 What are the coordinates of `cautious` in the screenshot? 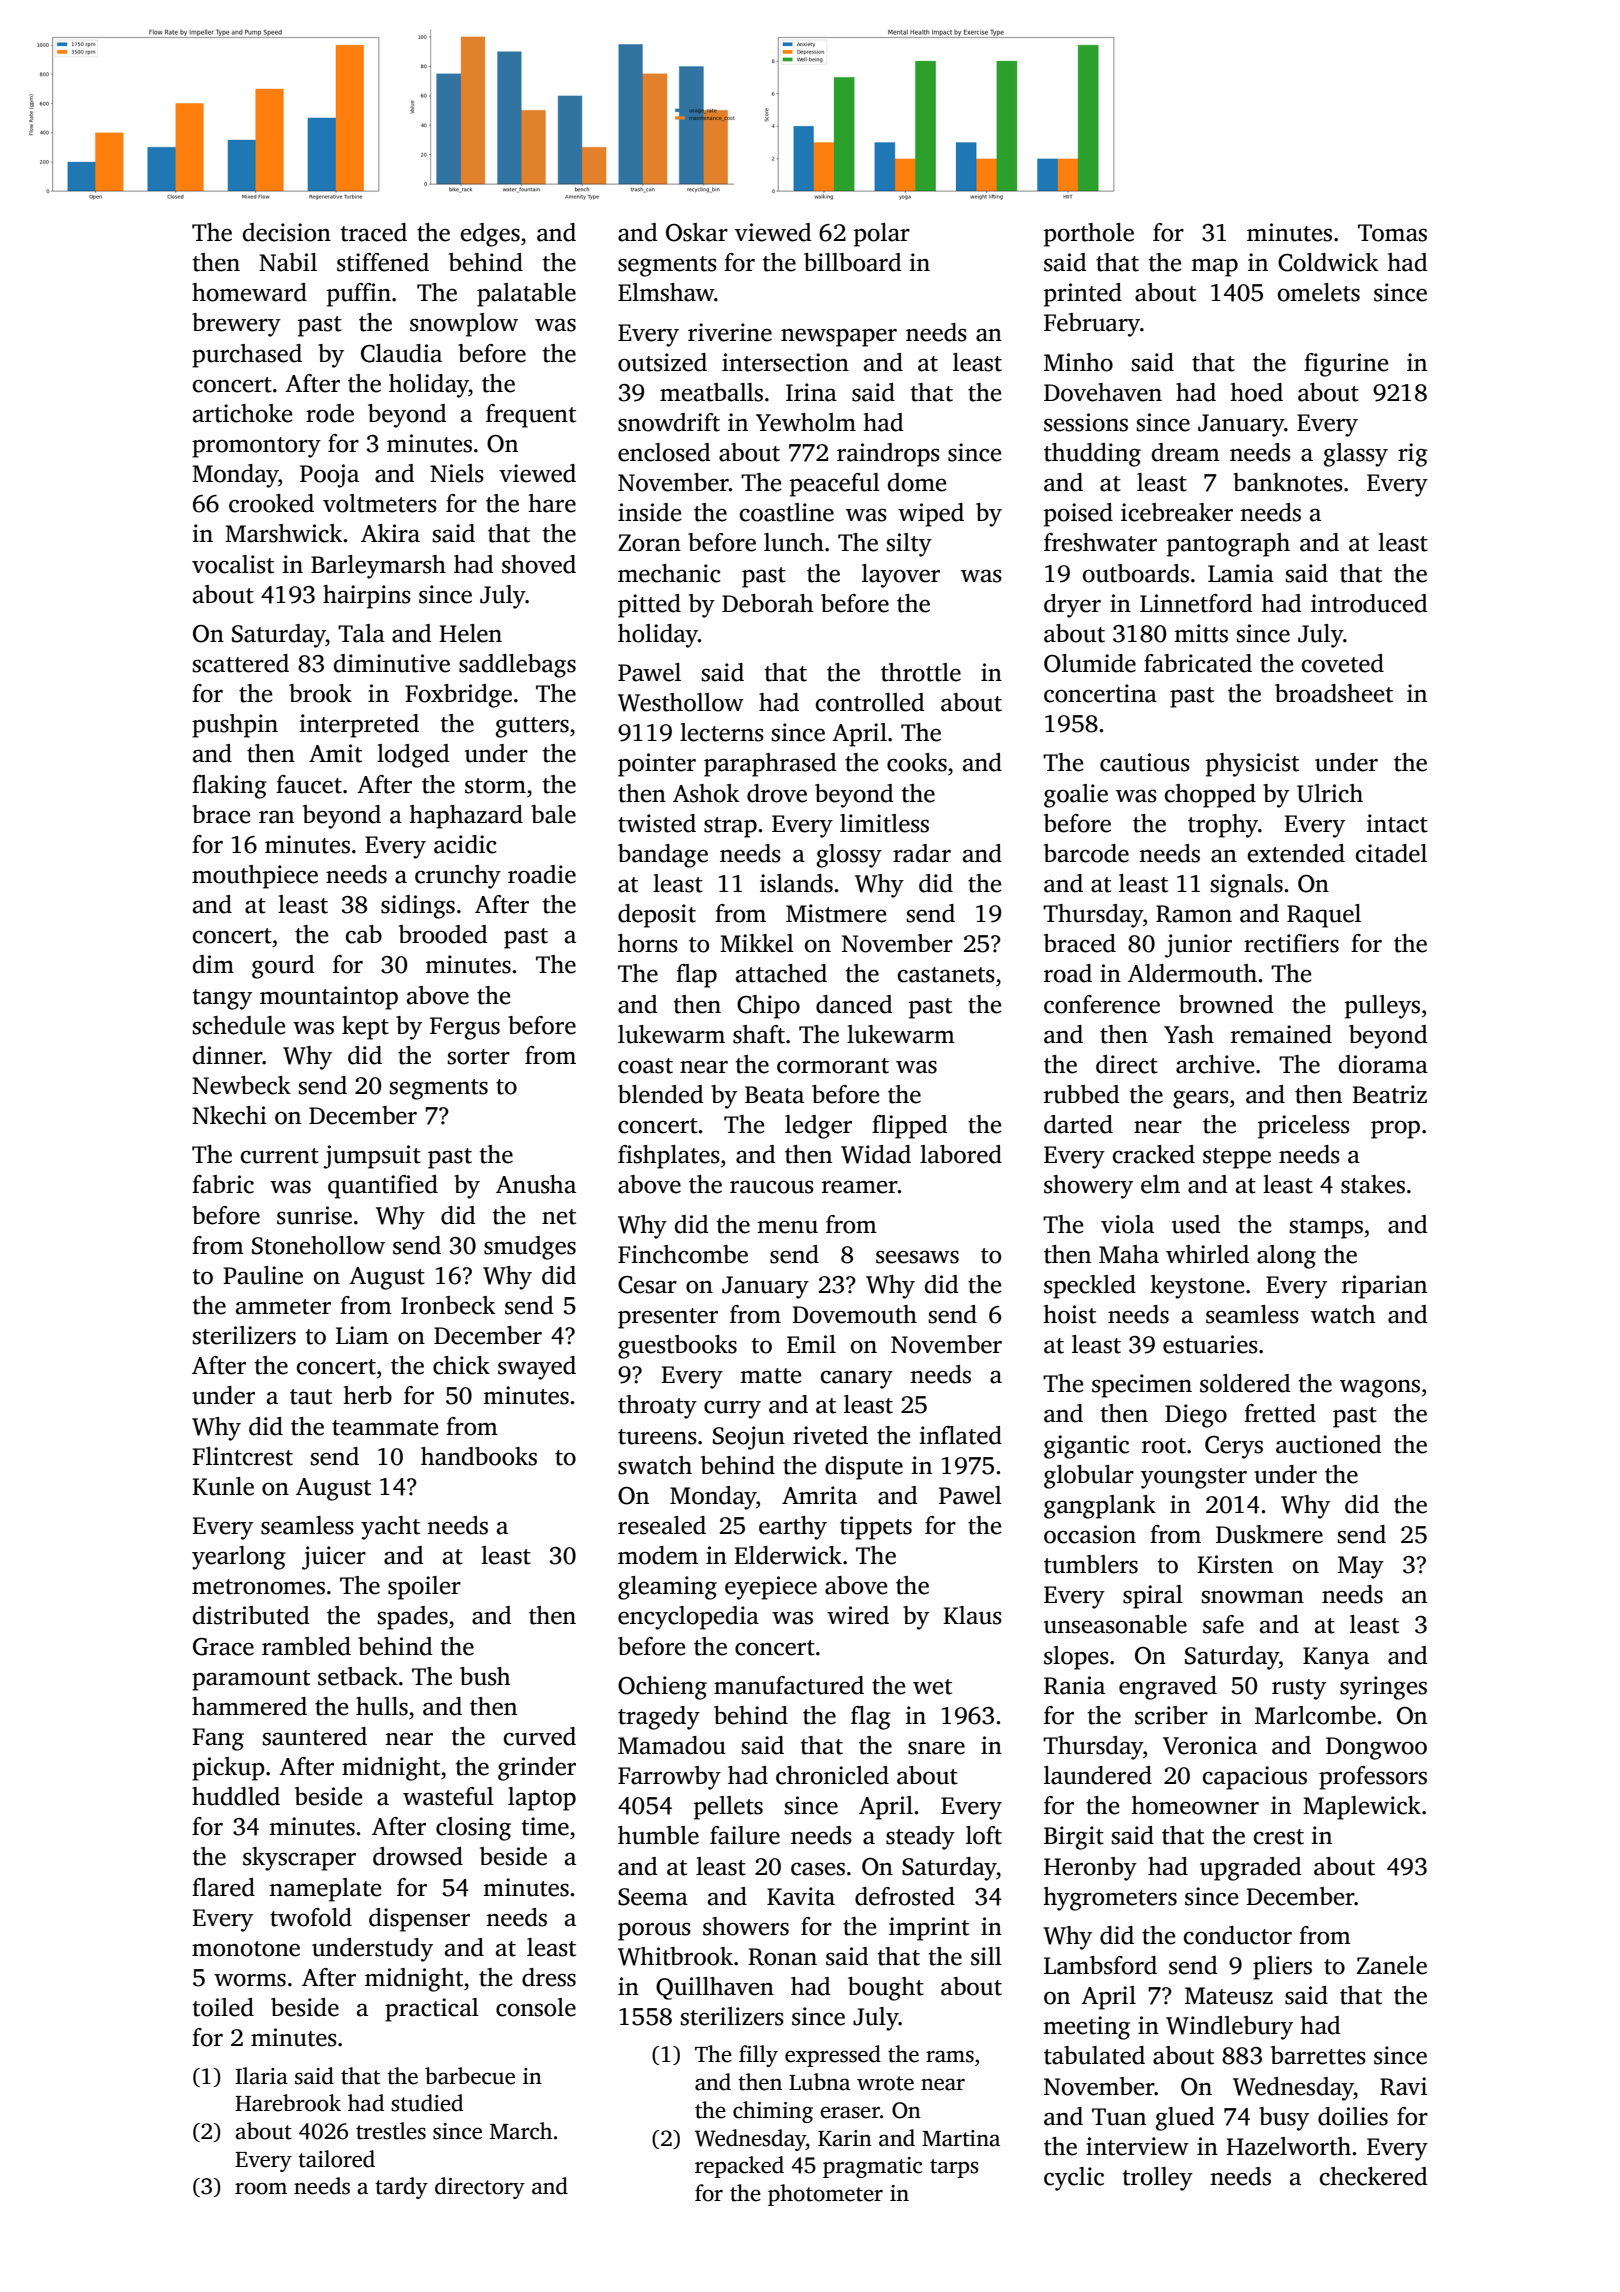 It's located at (1145, 762).
